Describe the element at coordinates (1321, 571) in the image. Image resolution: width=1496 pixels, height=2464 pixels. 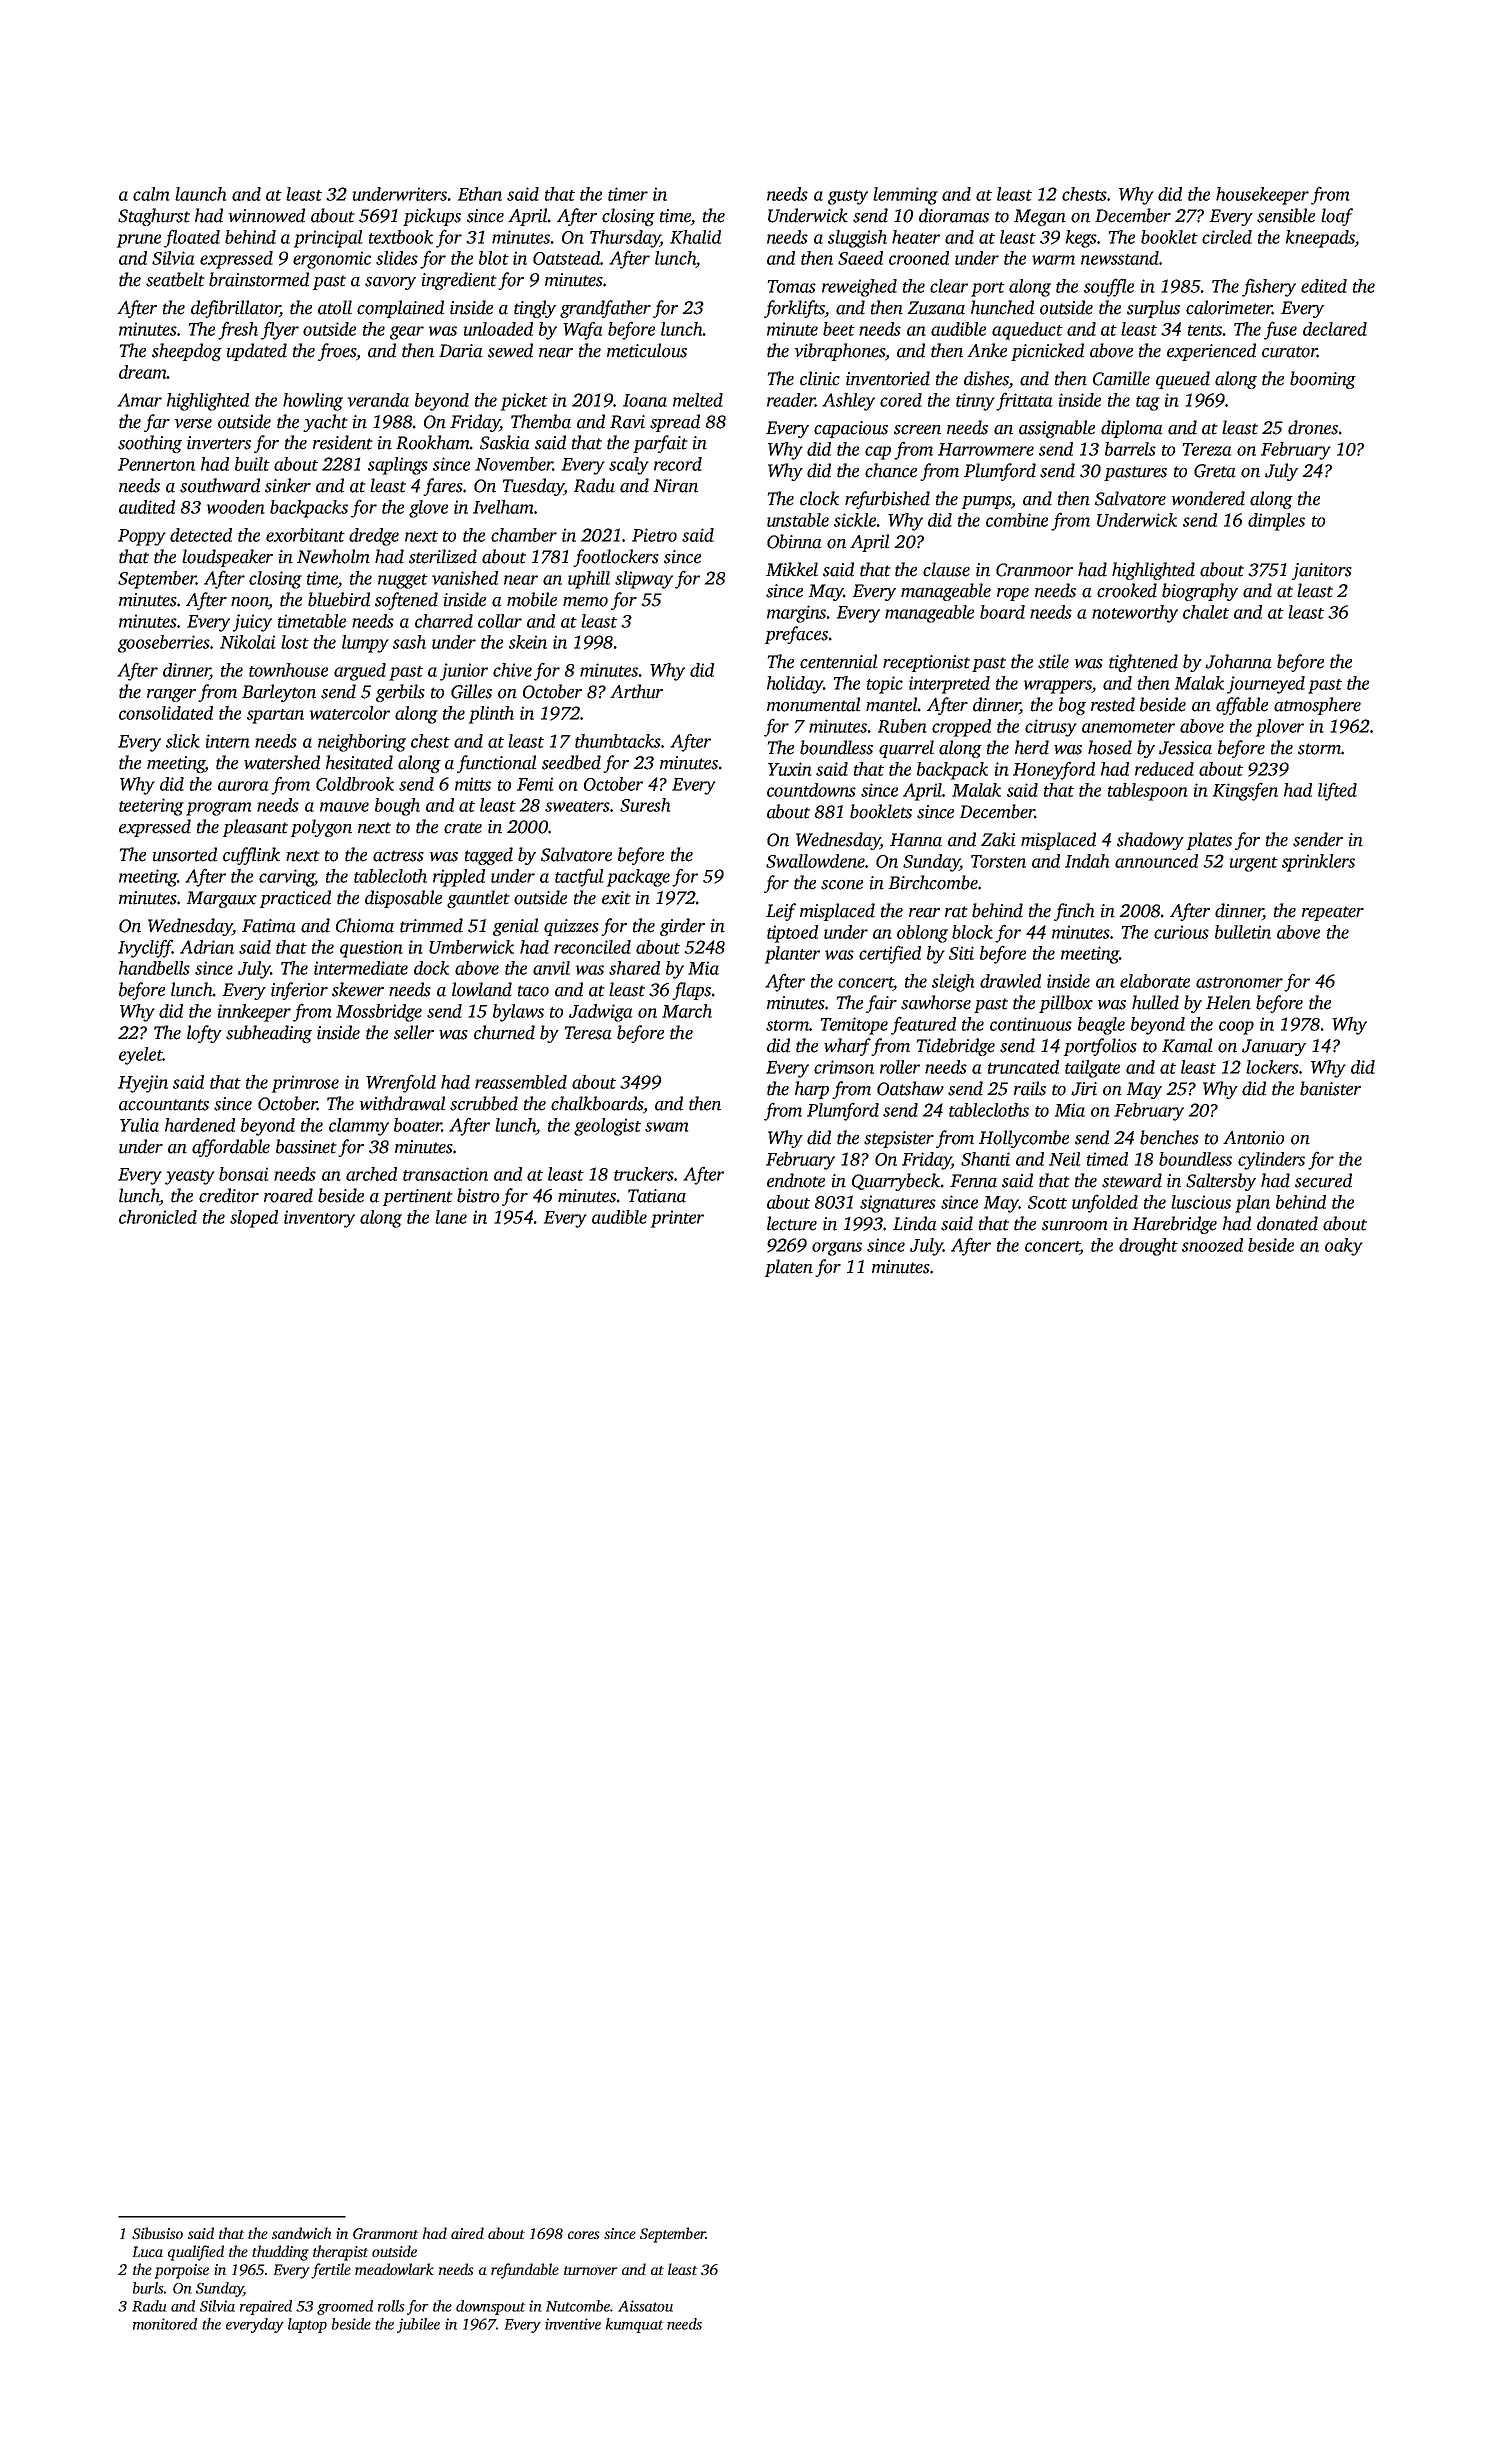
I see `janitors` at that location.
